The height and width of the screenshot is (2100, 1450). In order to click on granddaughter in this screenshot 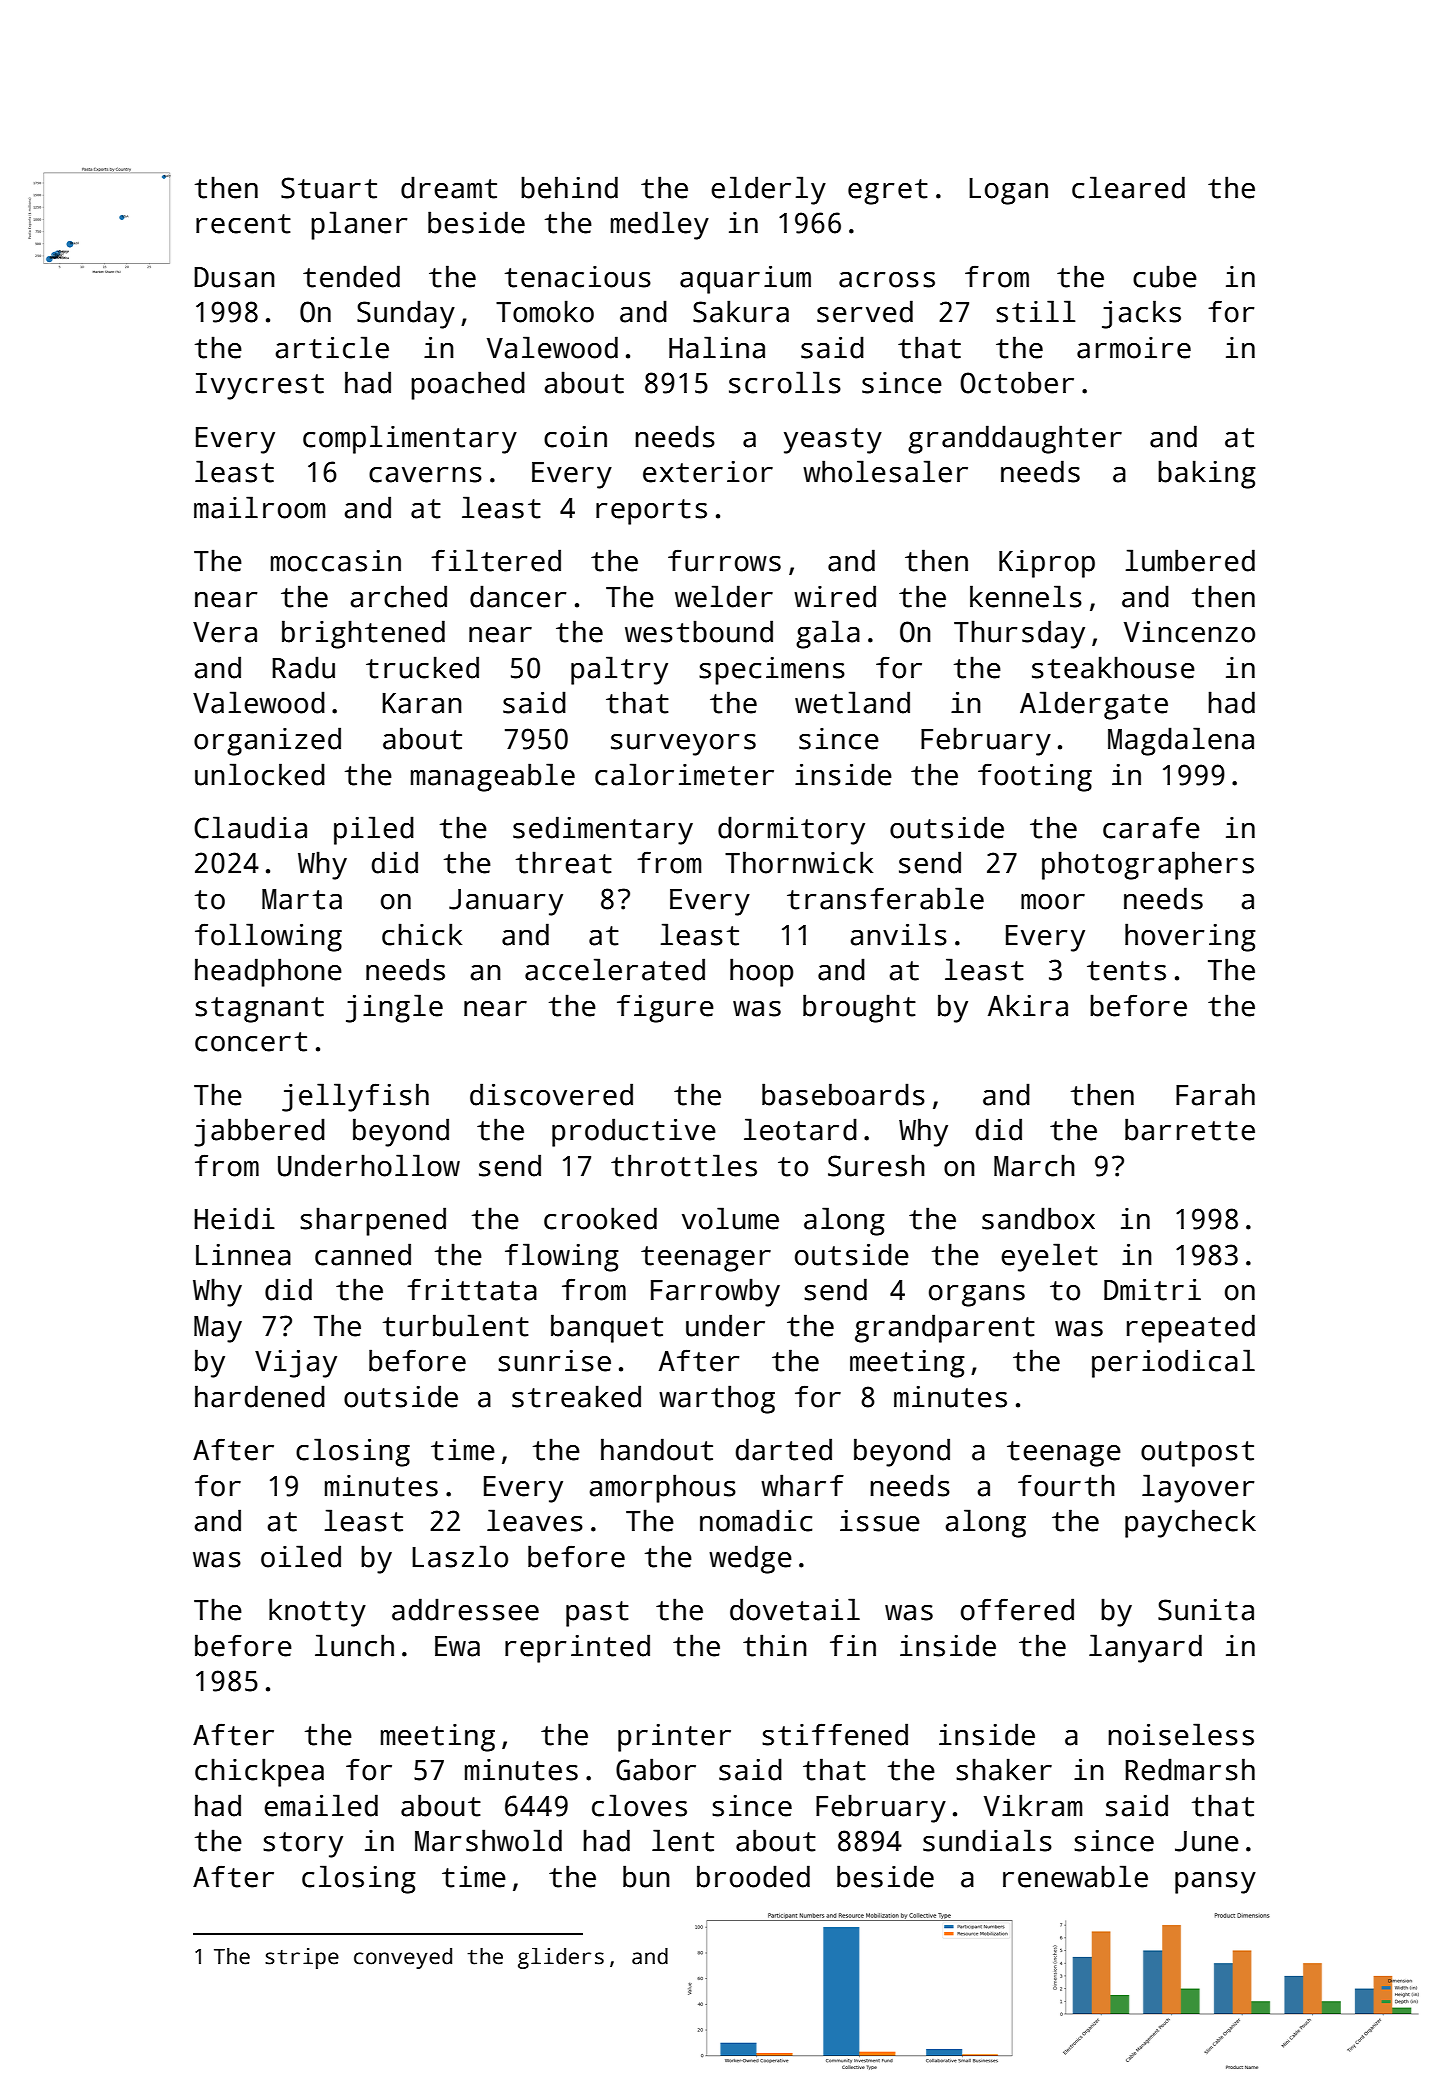, I will do `click(1015, 439)`.
